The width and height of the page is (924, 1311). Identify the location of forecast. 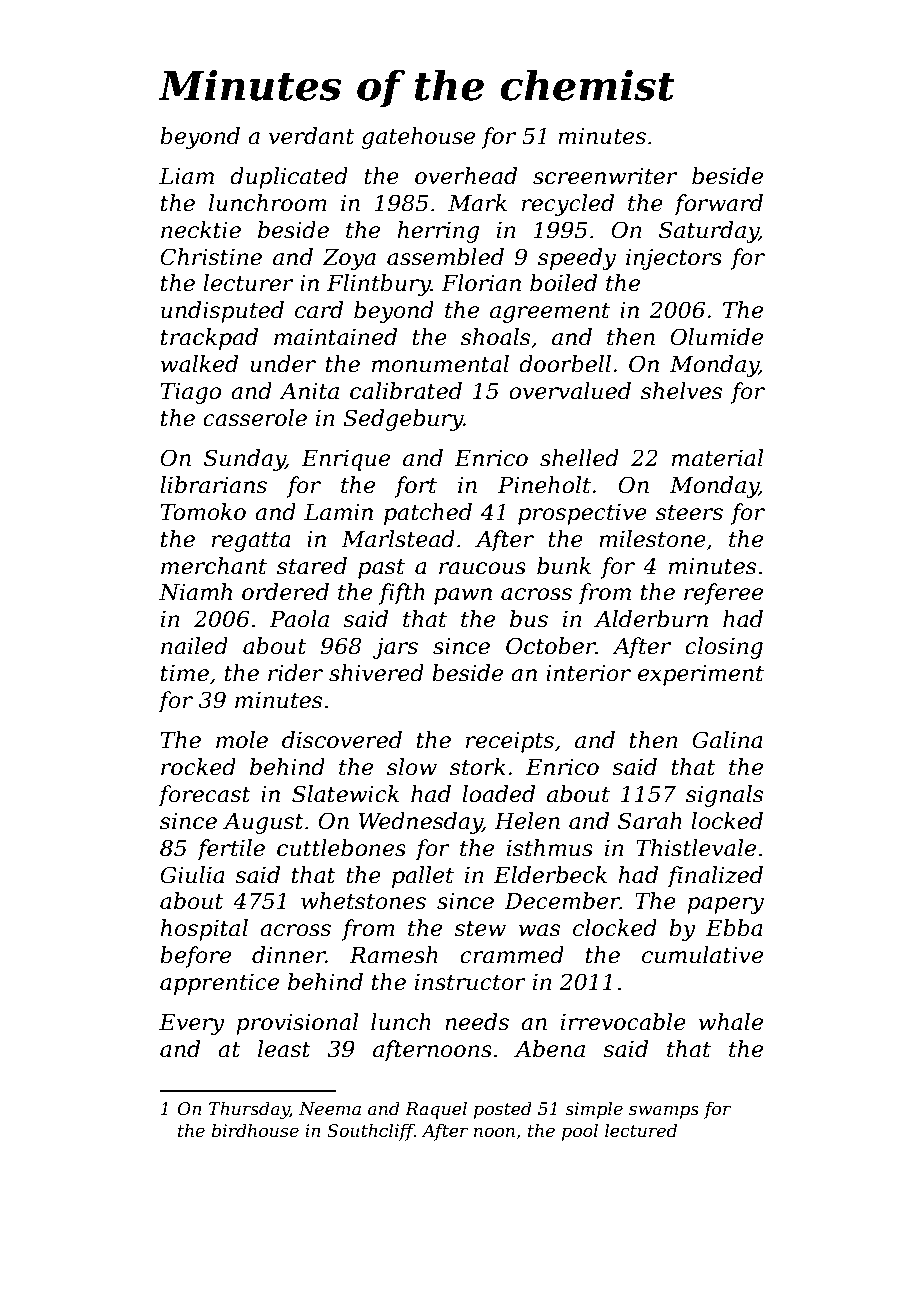
(204, 796).
